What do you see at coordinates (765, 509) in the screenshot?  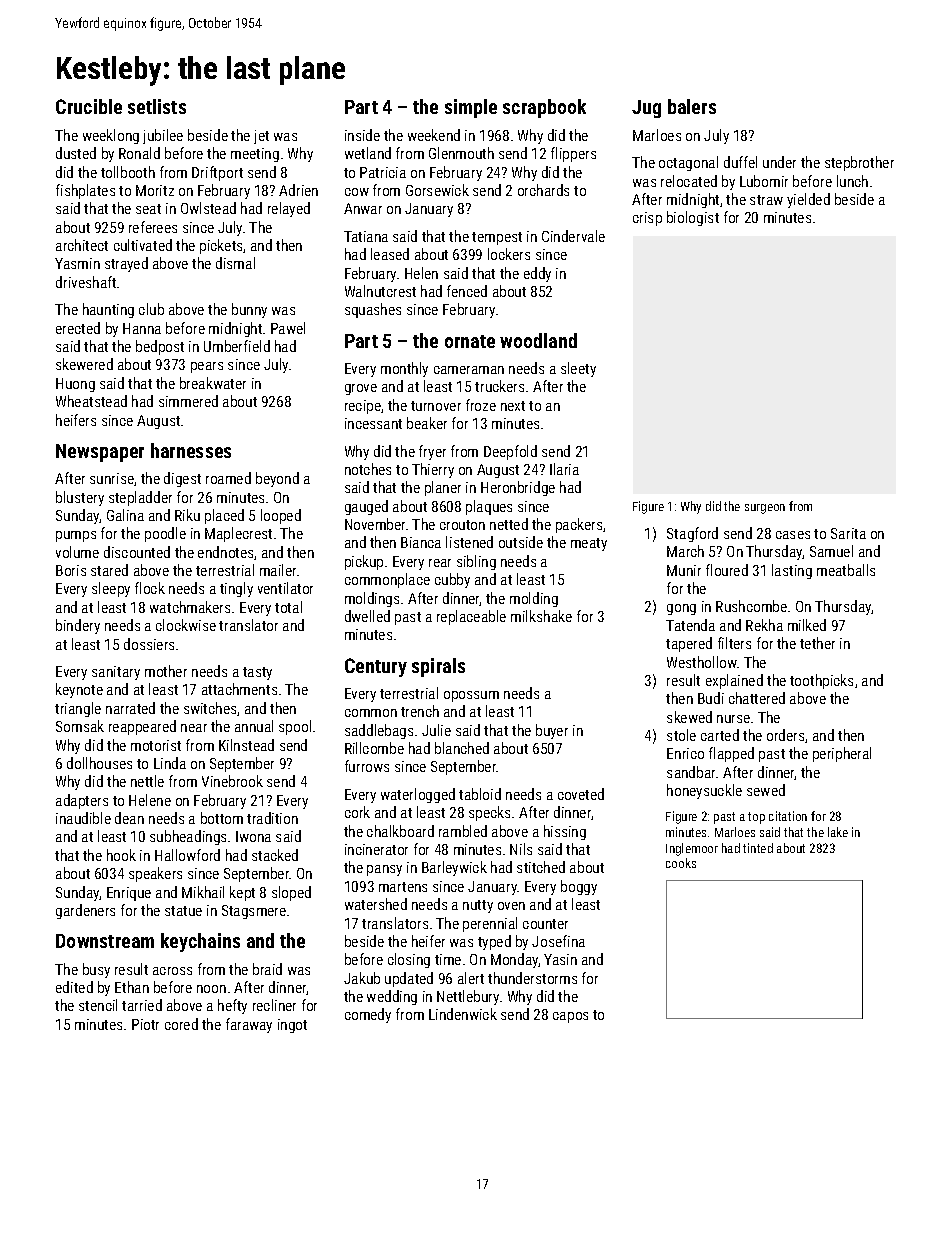 I see `surgeon` at bounding box center [765, 509].
